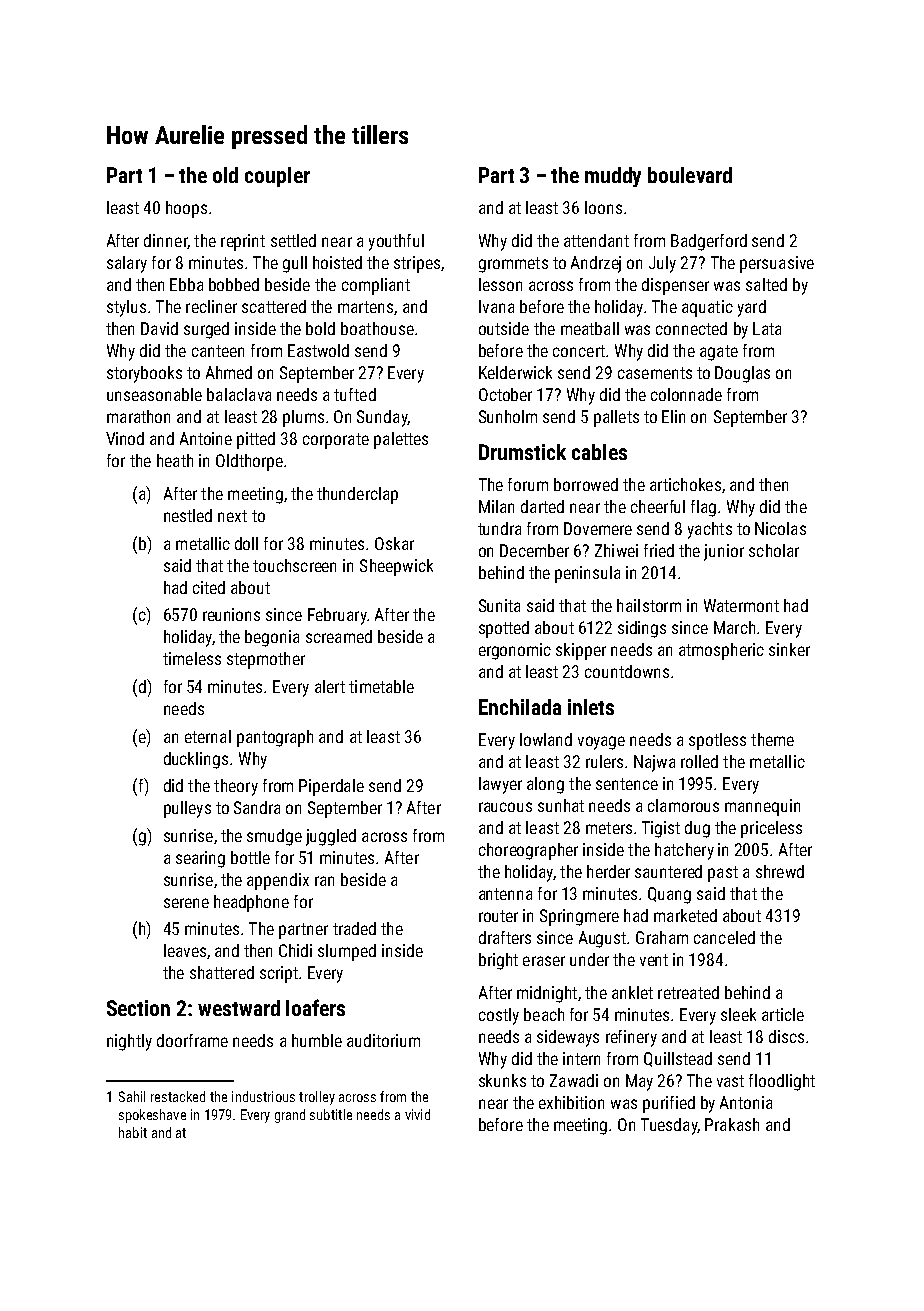 This document has width=924, height=1311. What do you see at coordinates (777, 264) in the document?
I see `persuasive` at bounding box center [777, 264].
